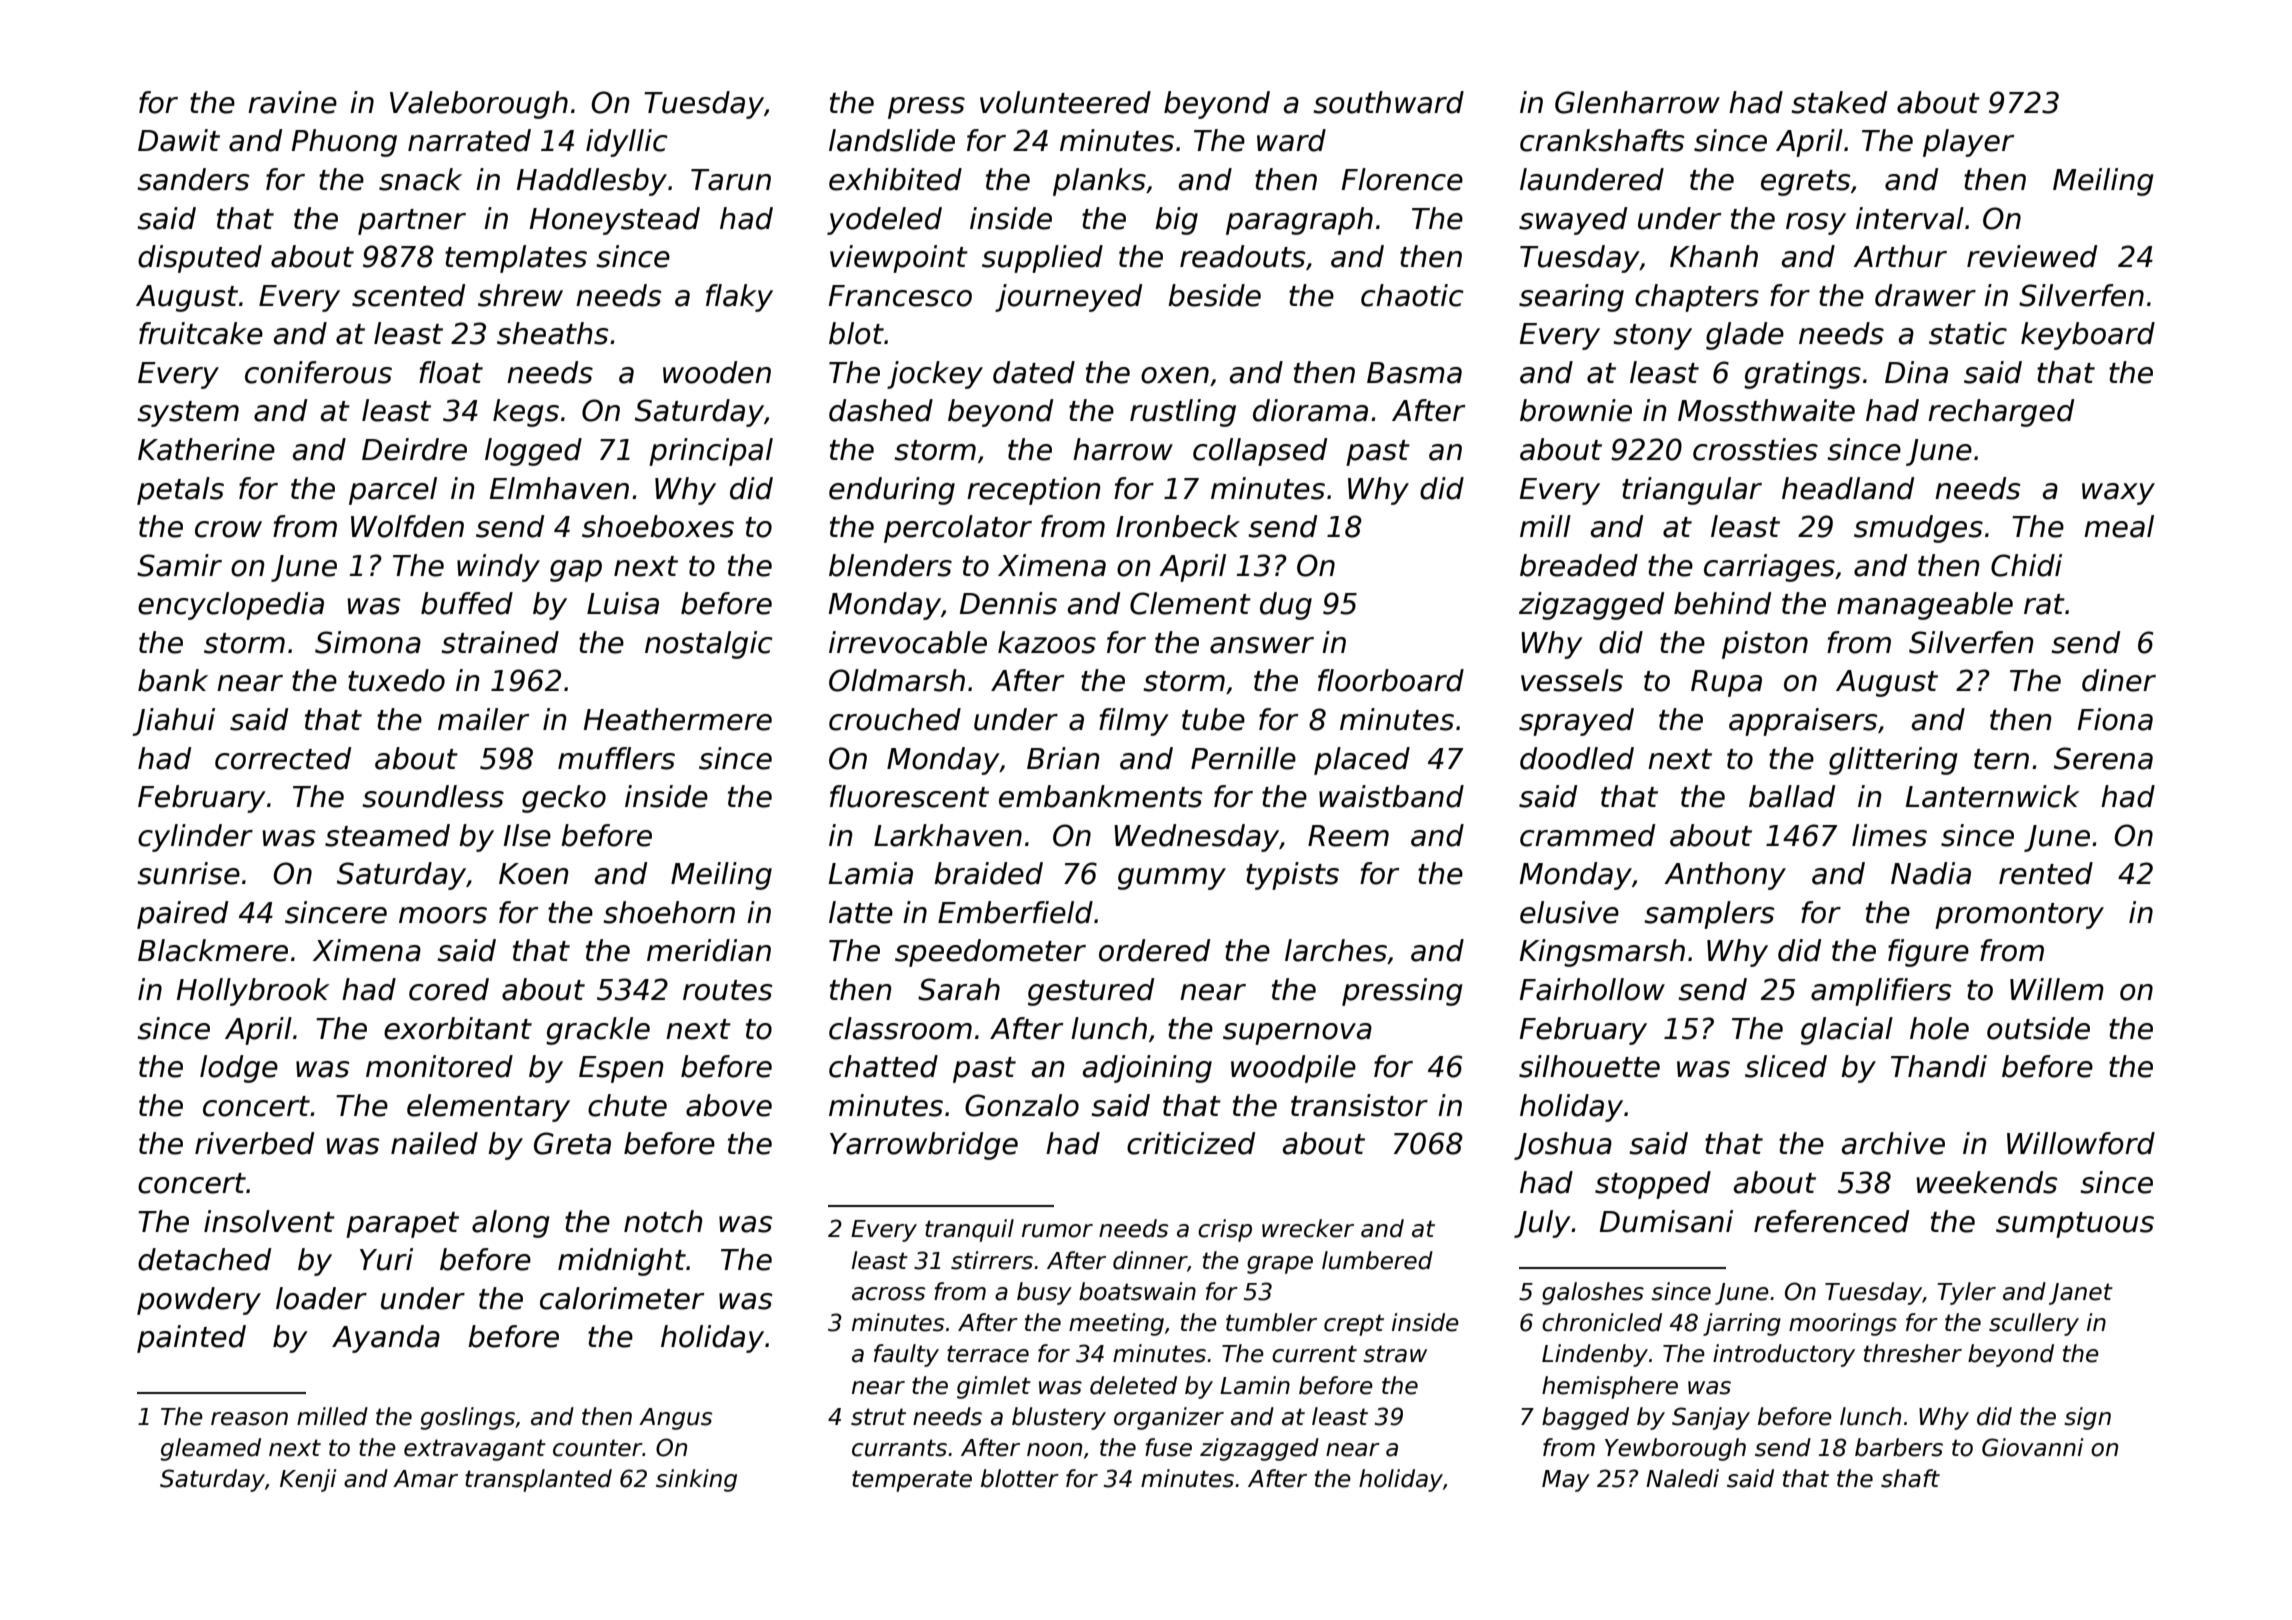 The width and height of the page is (2292, 1620). What do you see at coordinates (900, 296) in the page?
I see `Francesco` at bounding box center [900, 296].
